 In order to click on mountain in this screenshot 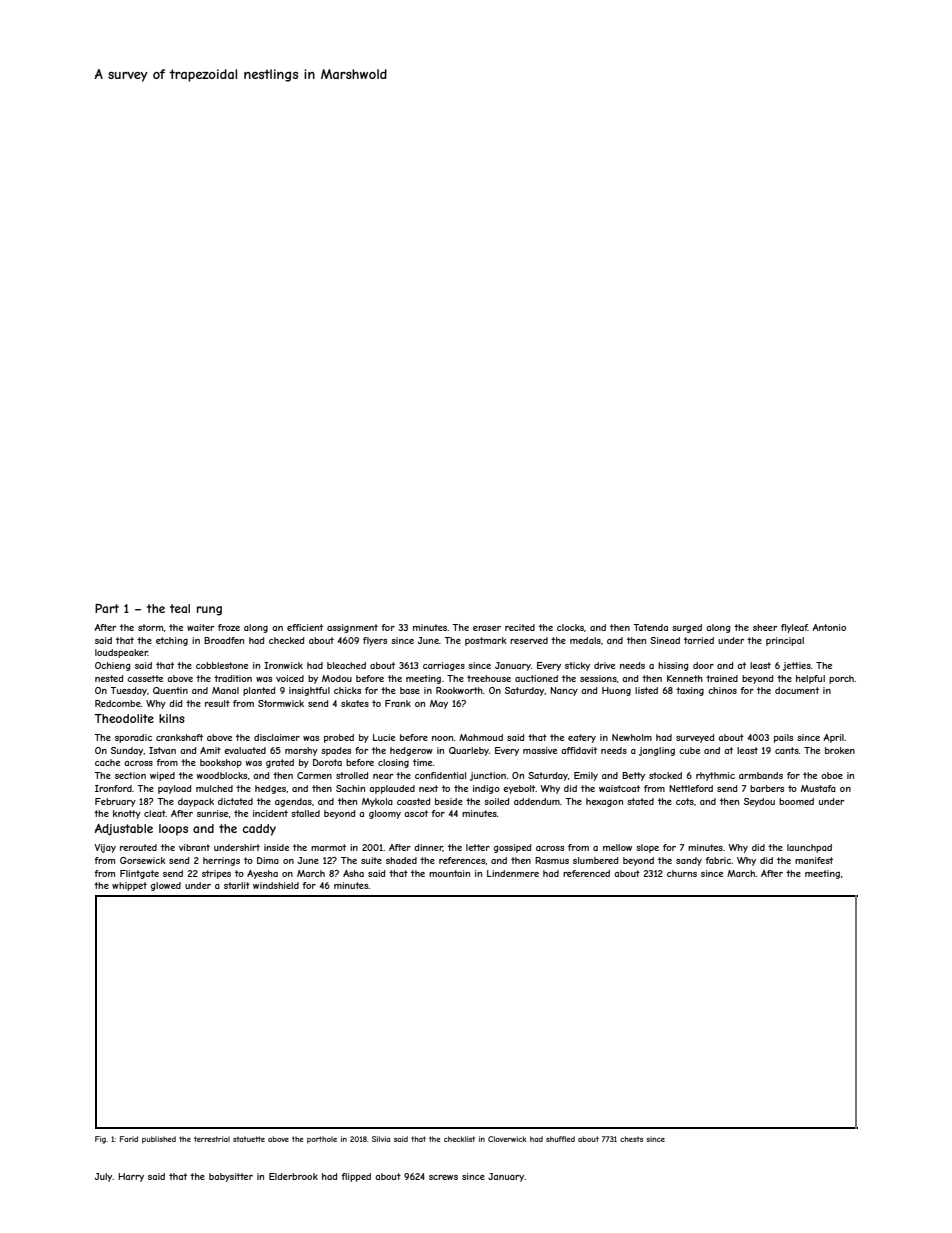, I will do `click(449, 873)`.
